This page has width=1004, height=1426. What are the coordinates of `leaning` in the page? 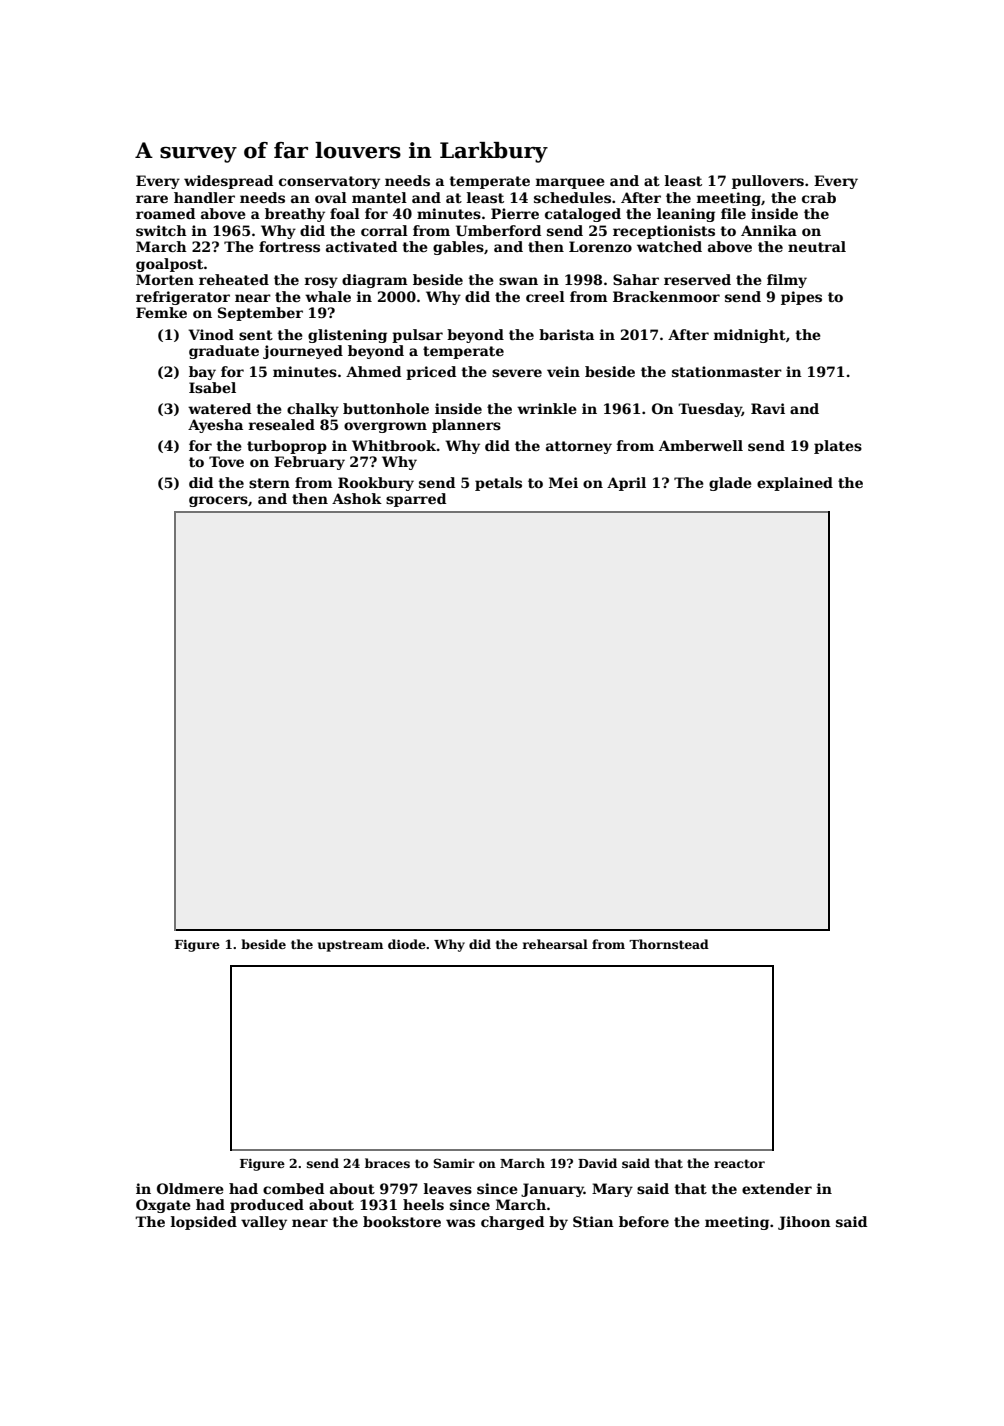 It's located at (686, 215).
